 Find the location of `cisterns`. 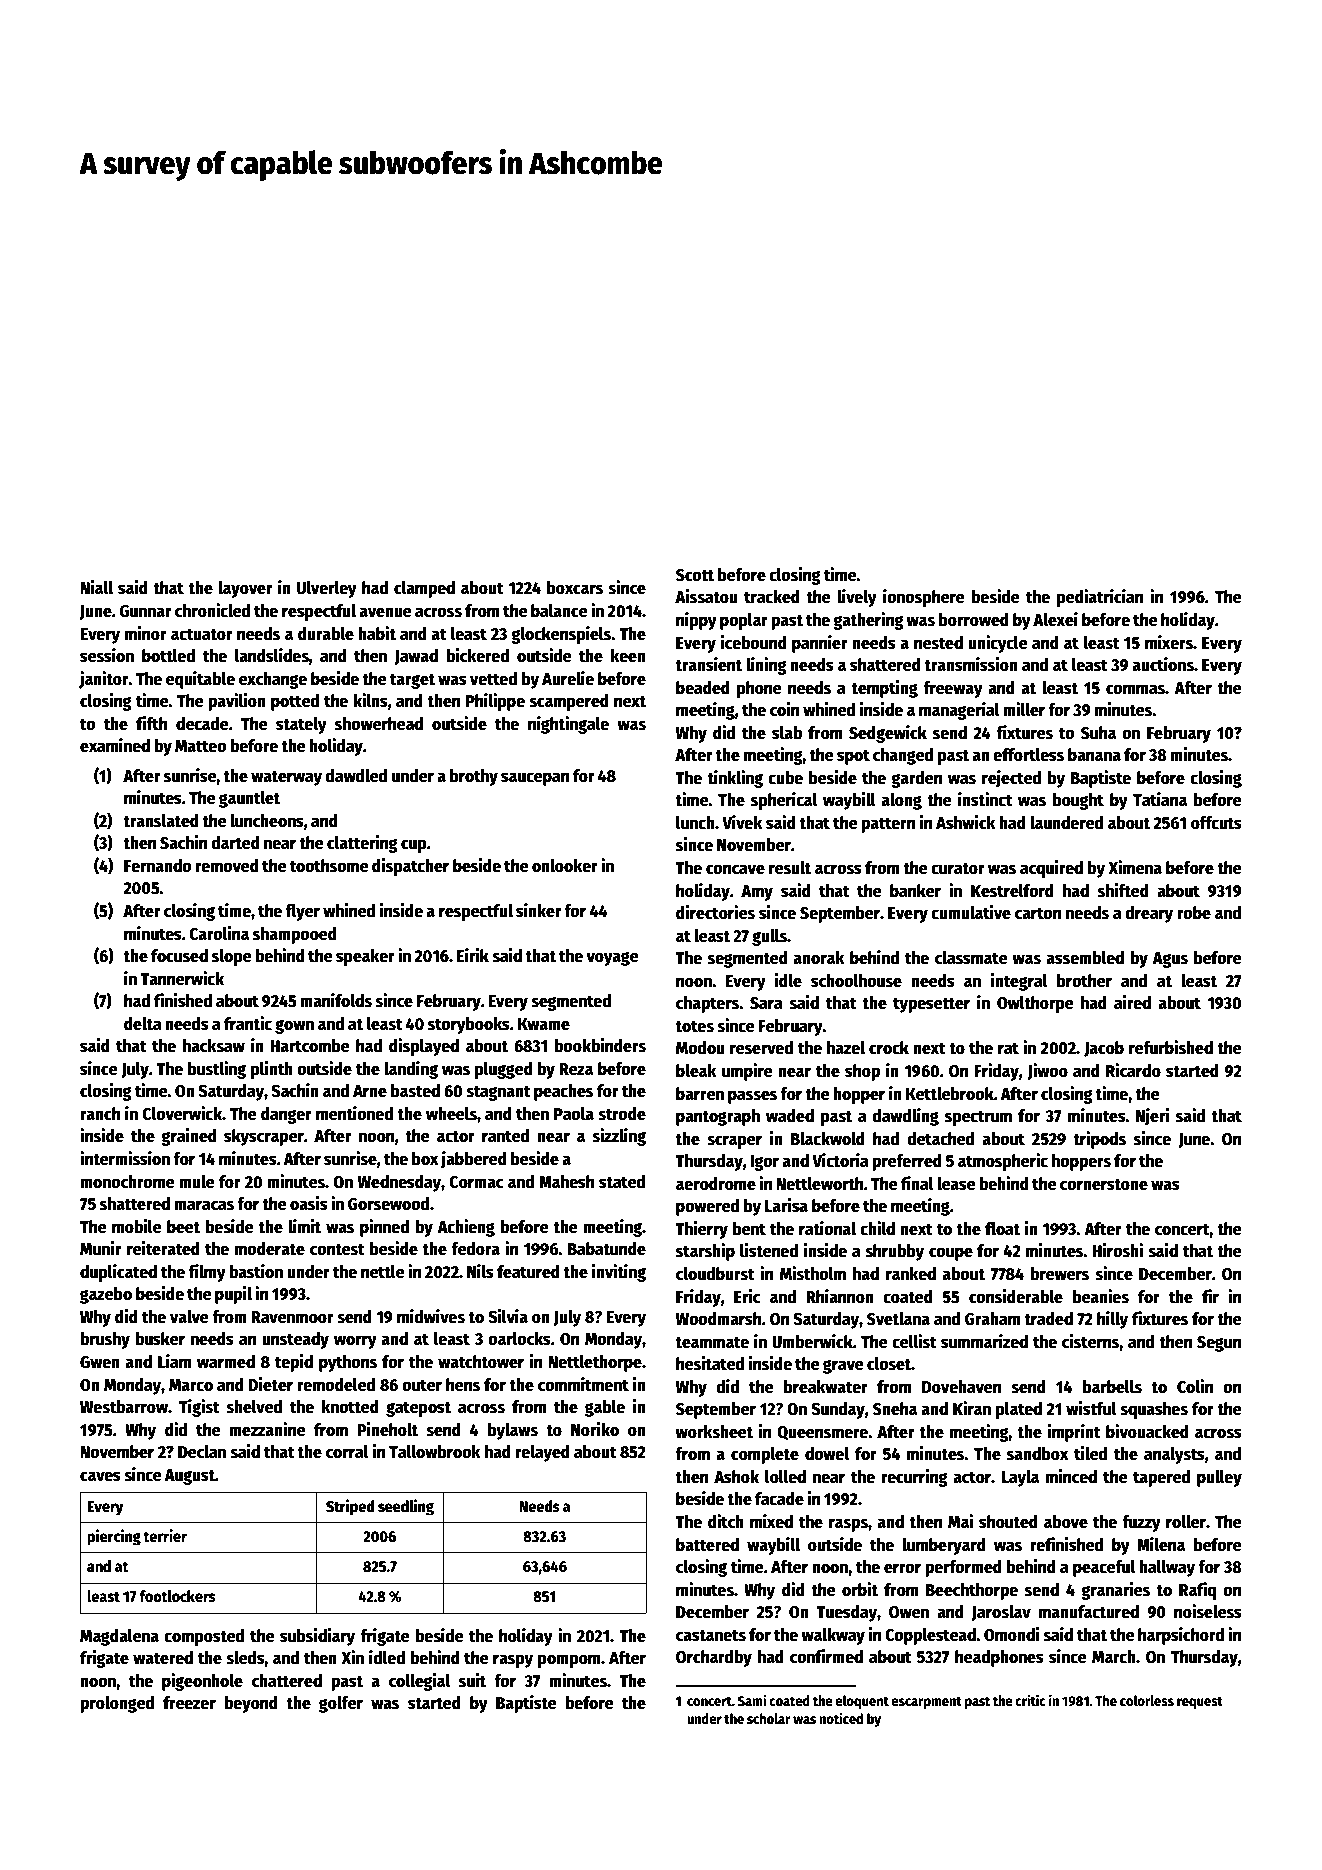

cisterns is located at coordinates (1091, 1341).
